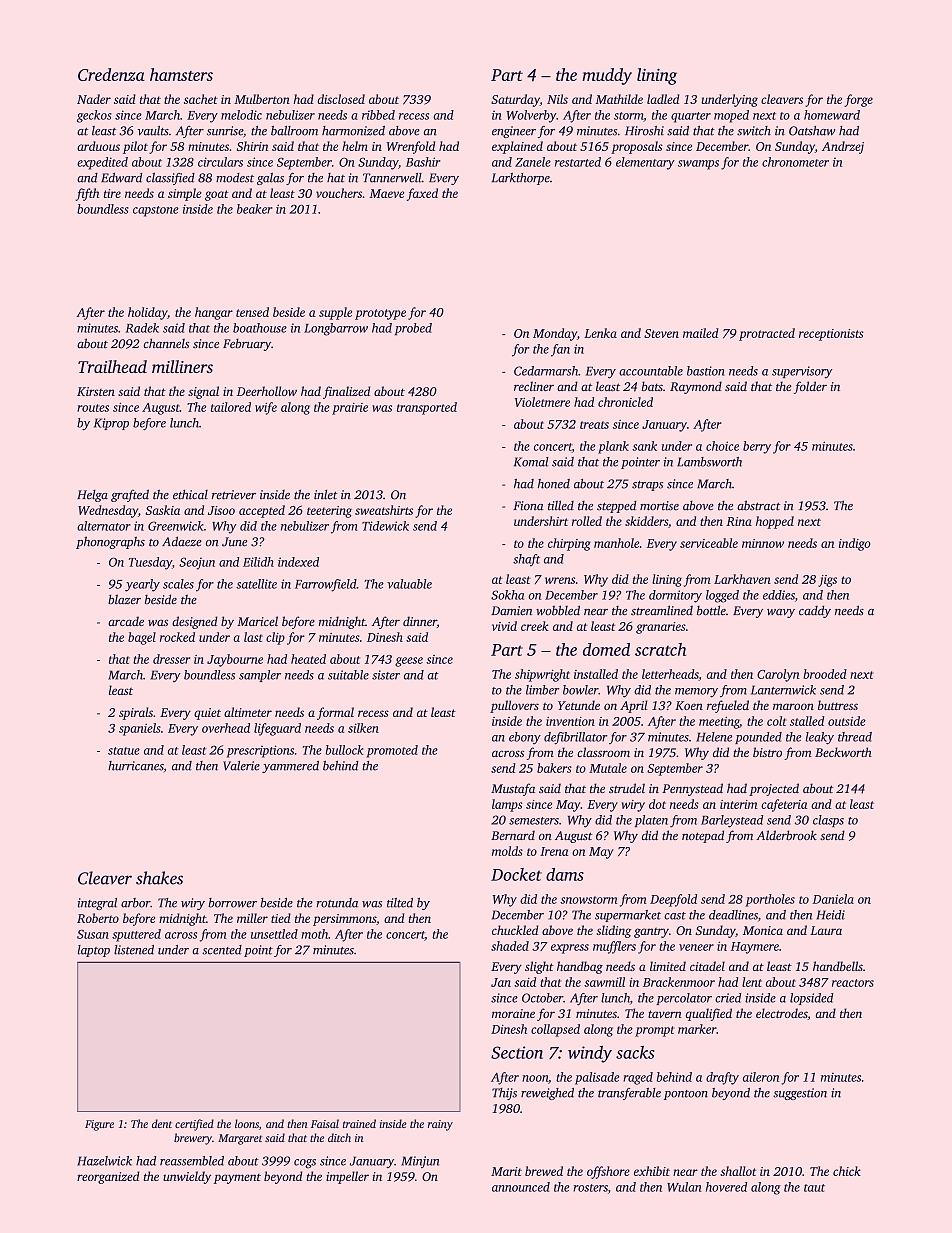  I want to click on bottle, so click(711, 610).
